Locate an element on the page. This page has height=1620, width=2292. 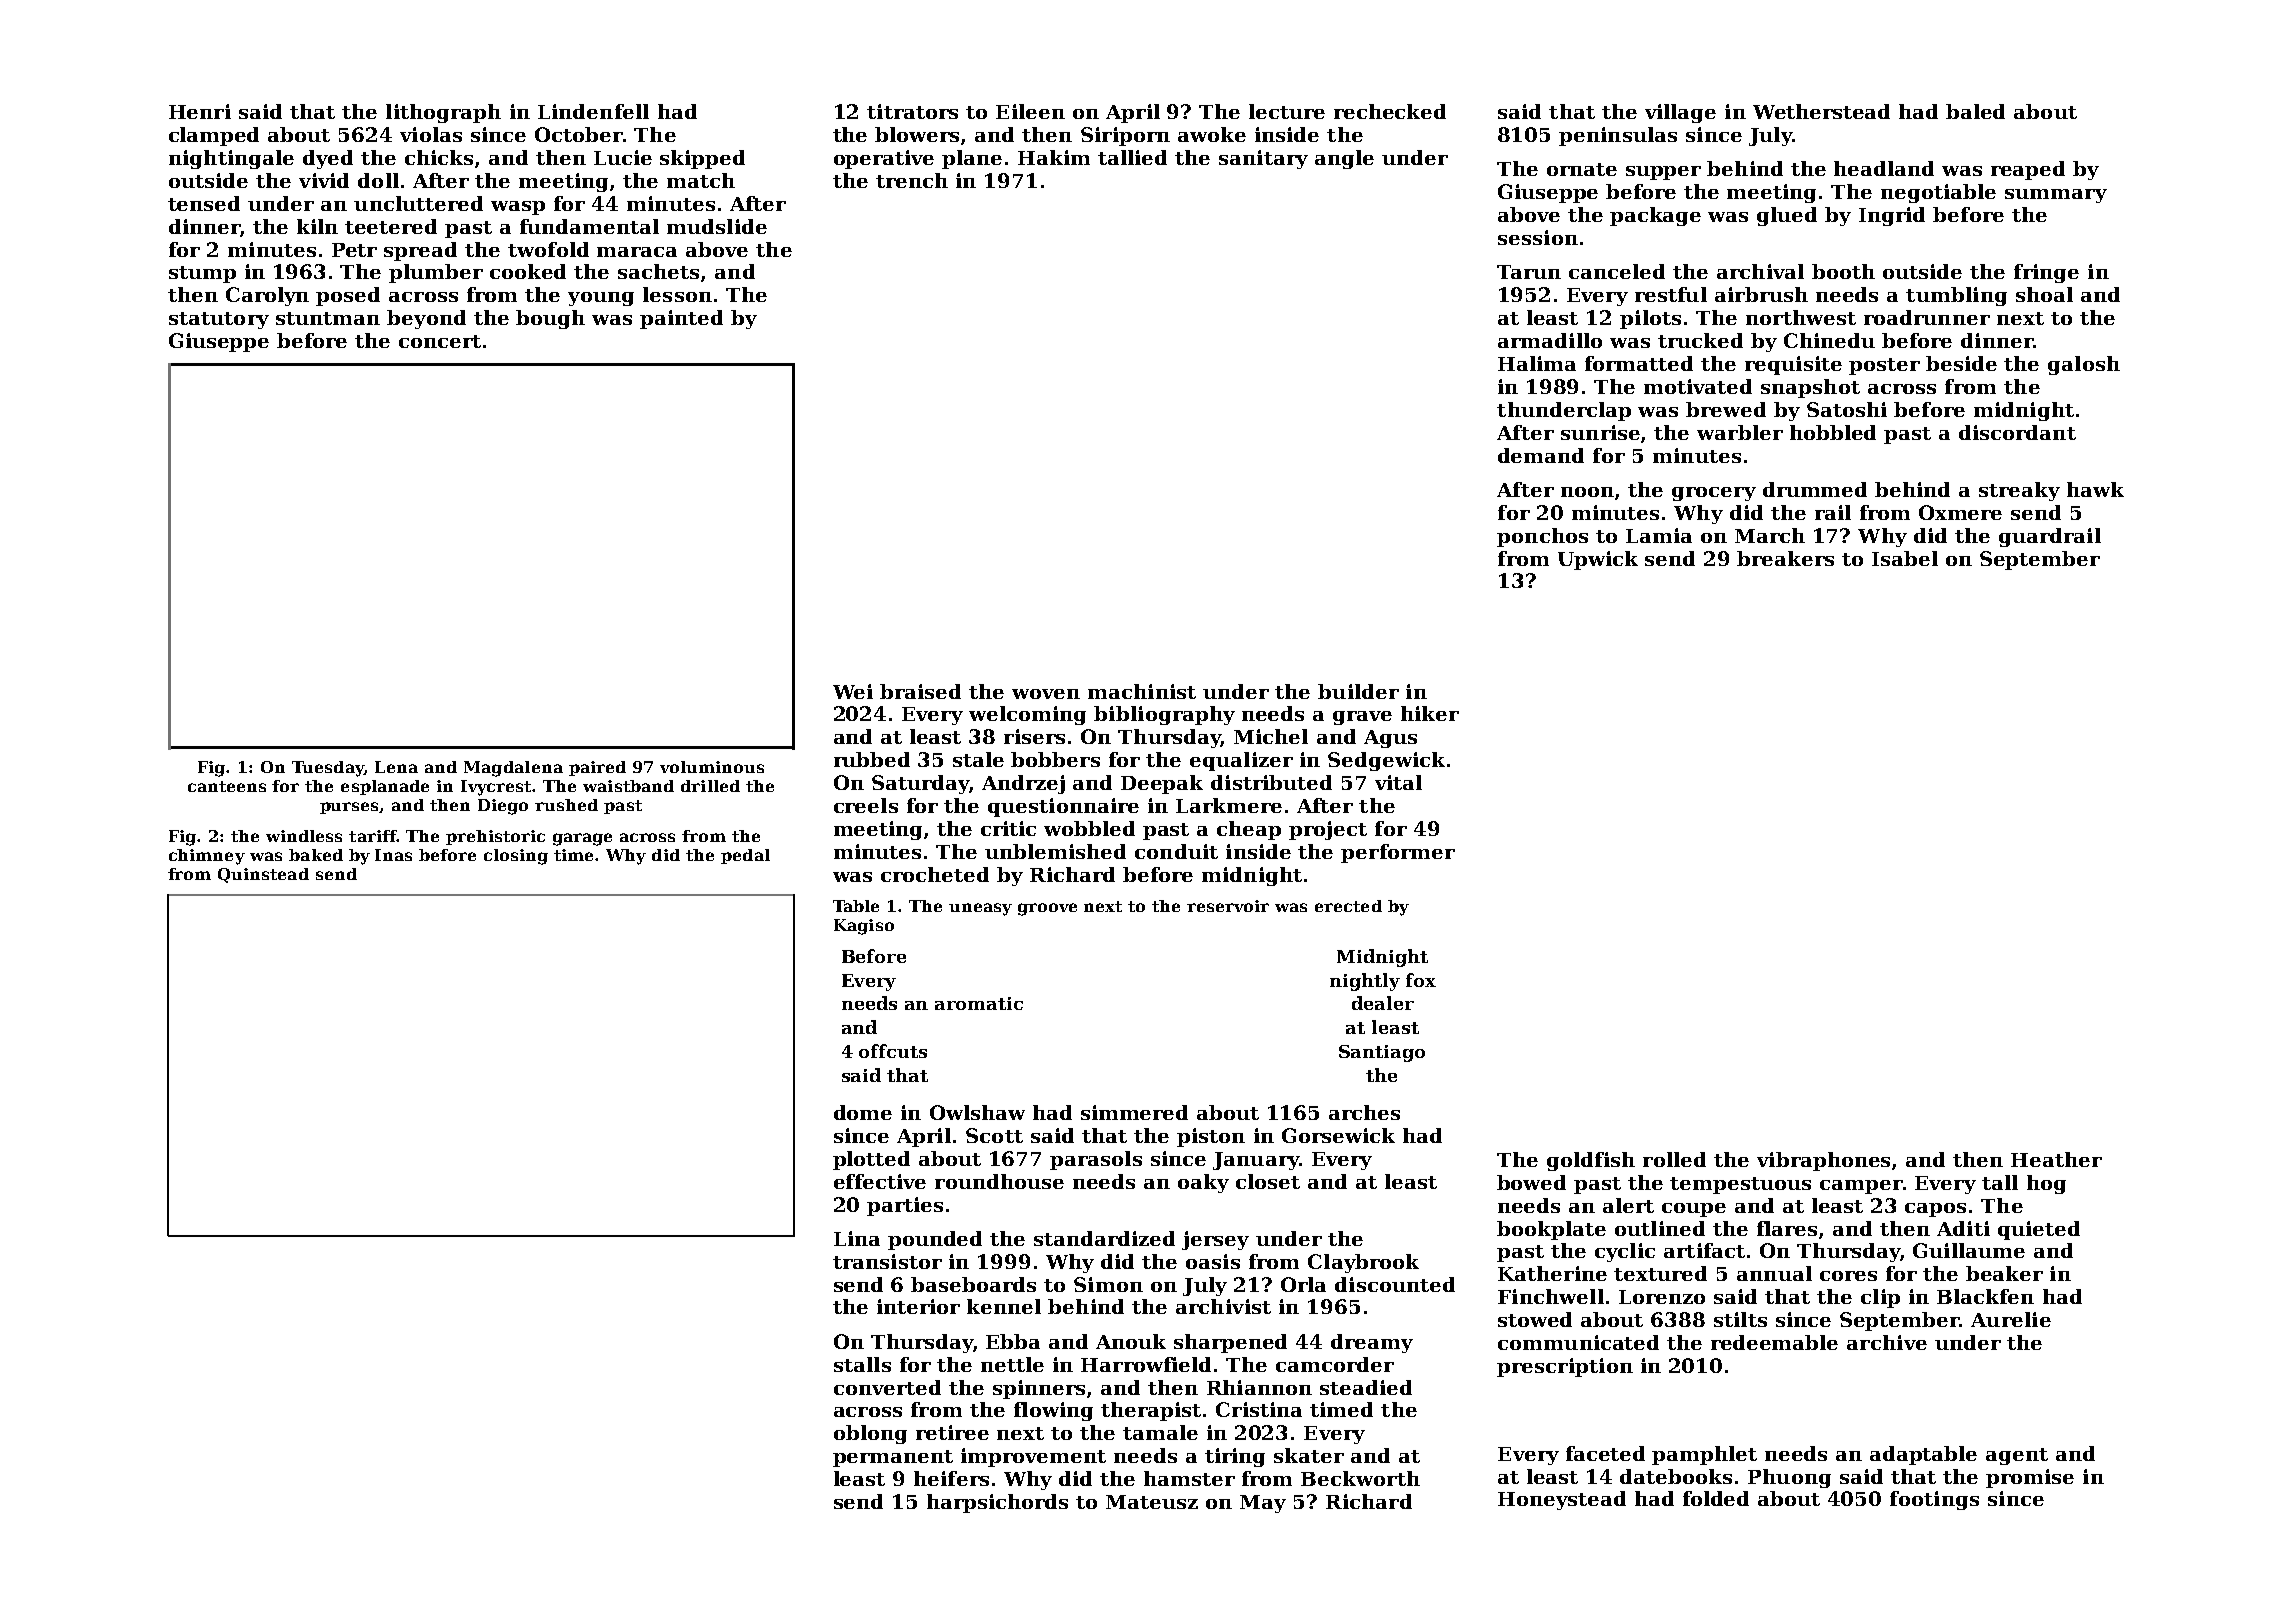
erected is located at coordinates (1348, 906).
